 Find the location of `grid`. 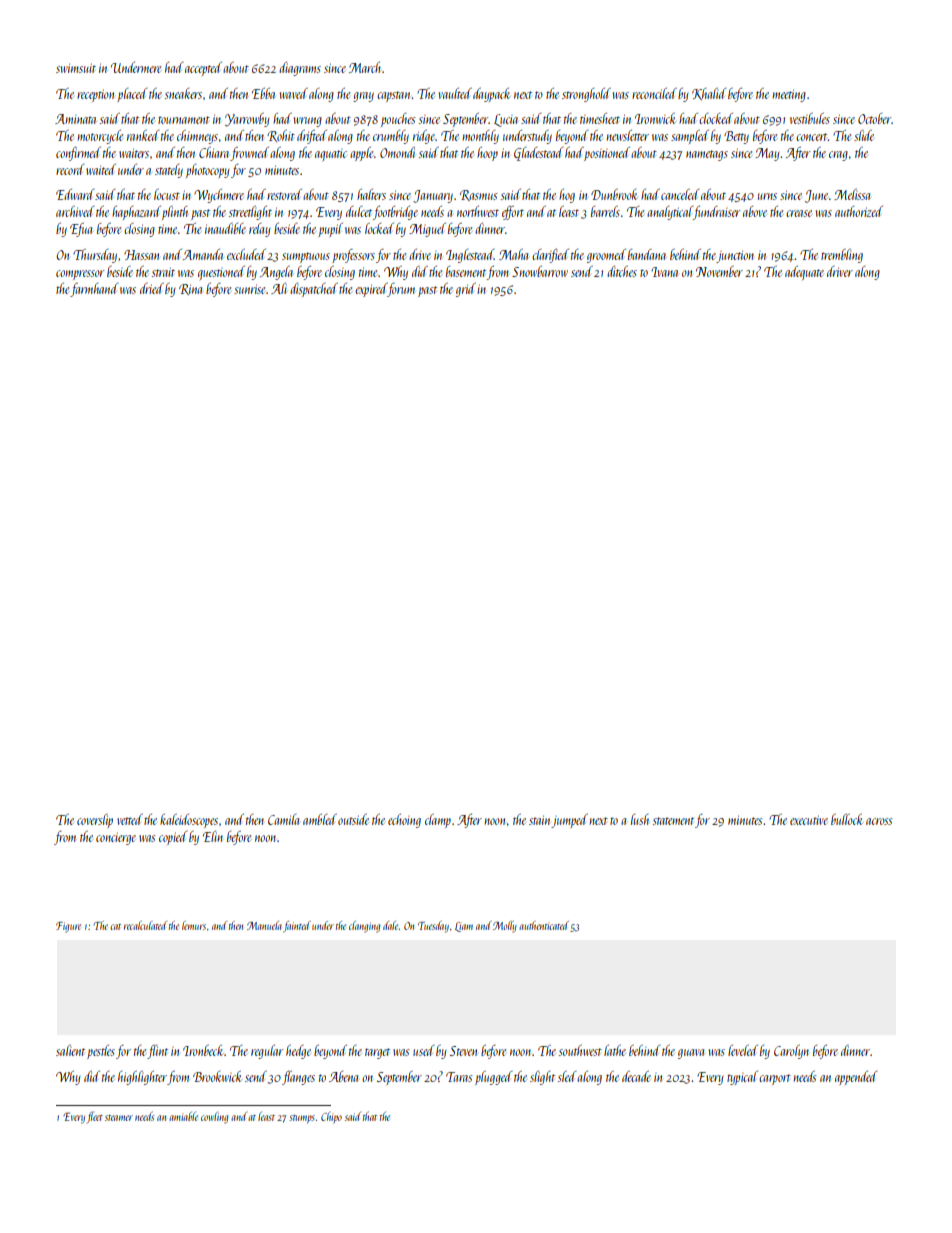

grid is located at coordinates (466, 290).
